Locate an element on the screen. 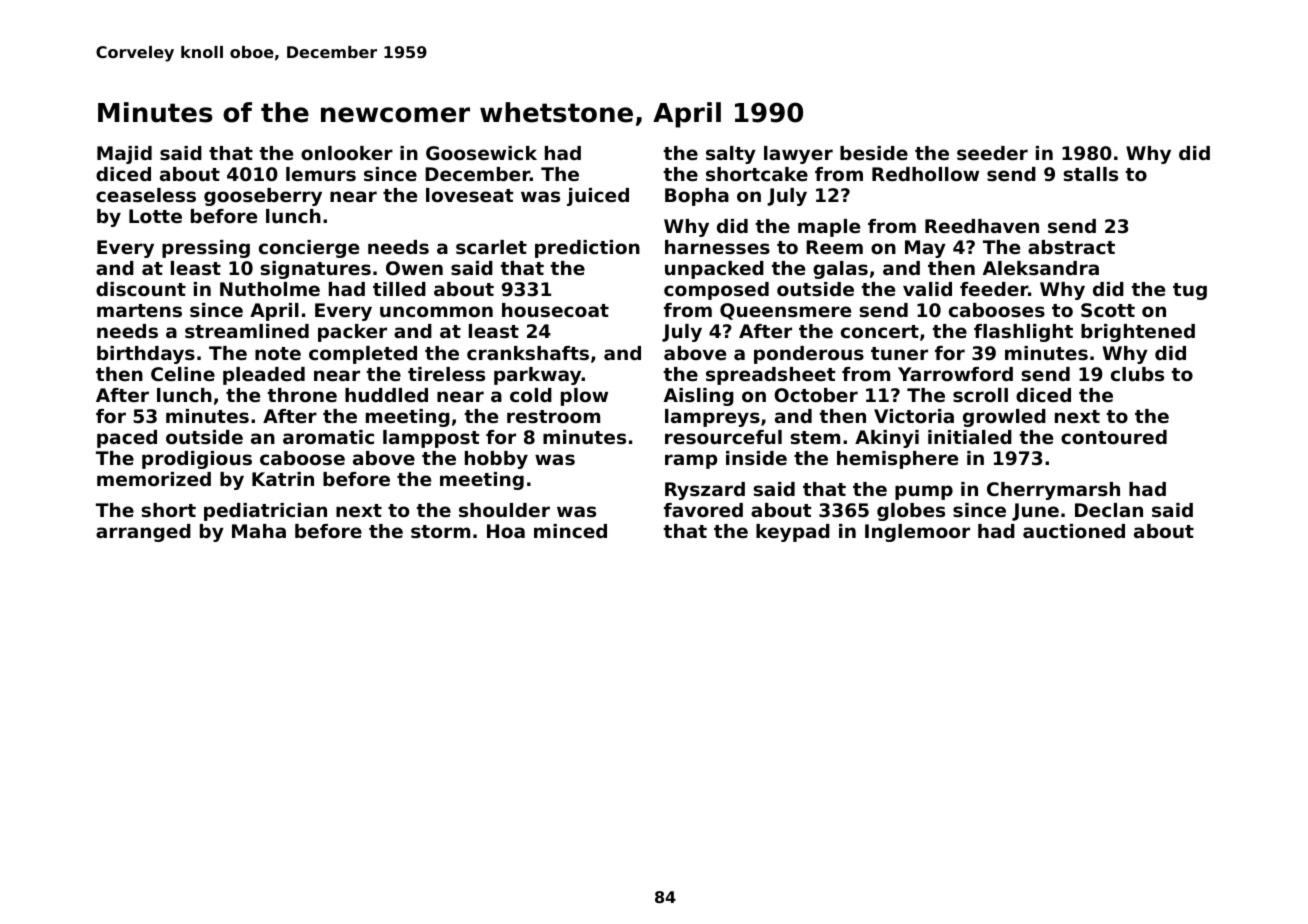  Maha is located at coordinates (259, 531).
